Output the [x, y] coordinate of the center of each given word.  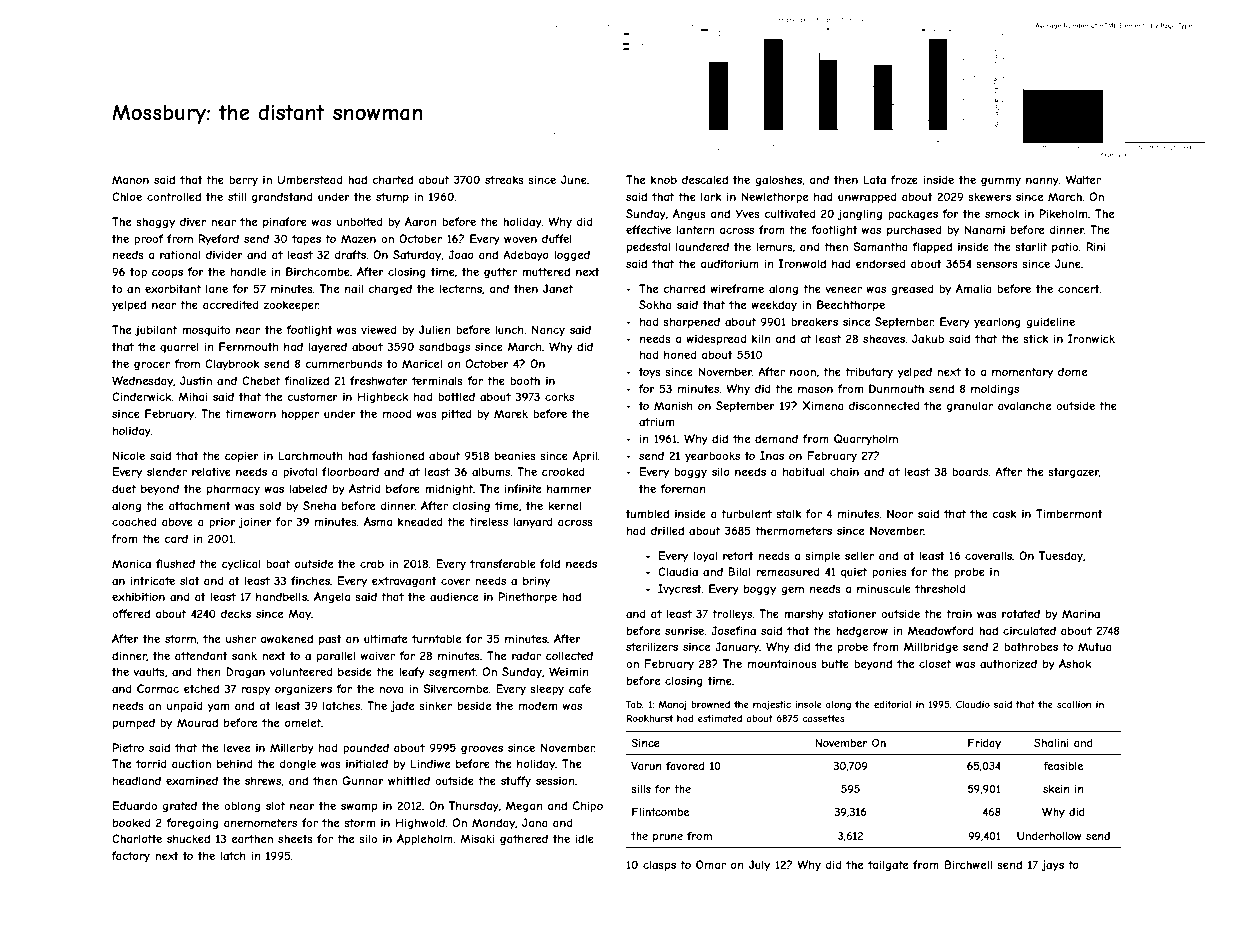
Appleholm [425, 839]
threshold [940, 588]
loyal [705, 556]
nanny [1042, 181]
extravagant [404, 582]
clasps [659, 865]
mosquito [206, 330]
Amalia [974, 288]
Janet [558, 288]
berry [243, 180]
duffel [557, 238]
